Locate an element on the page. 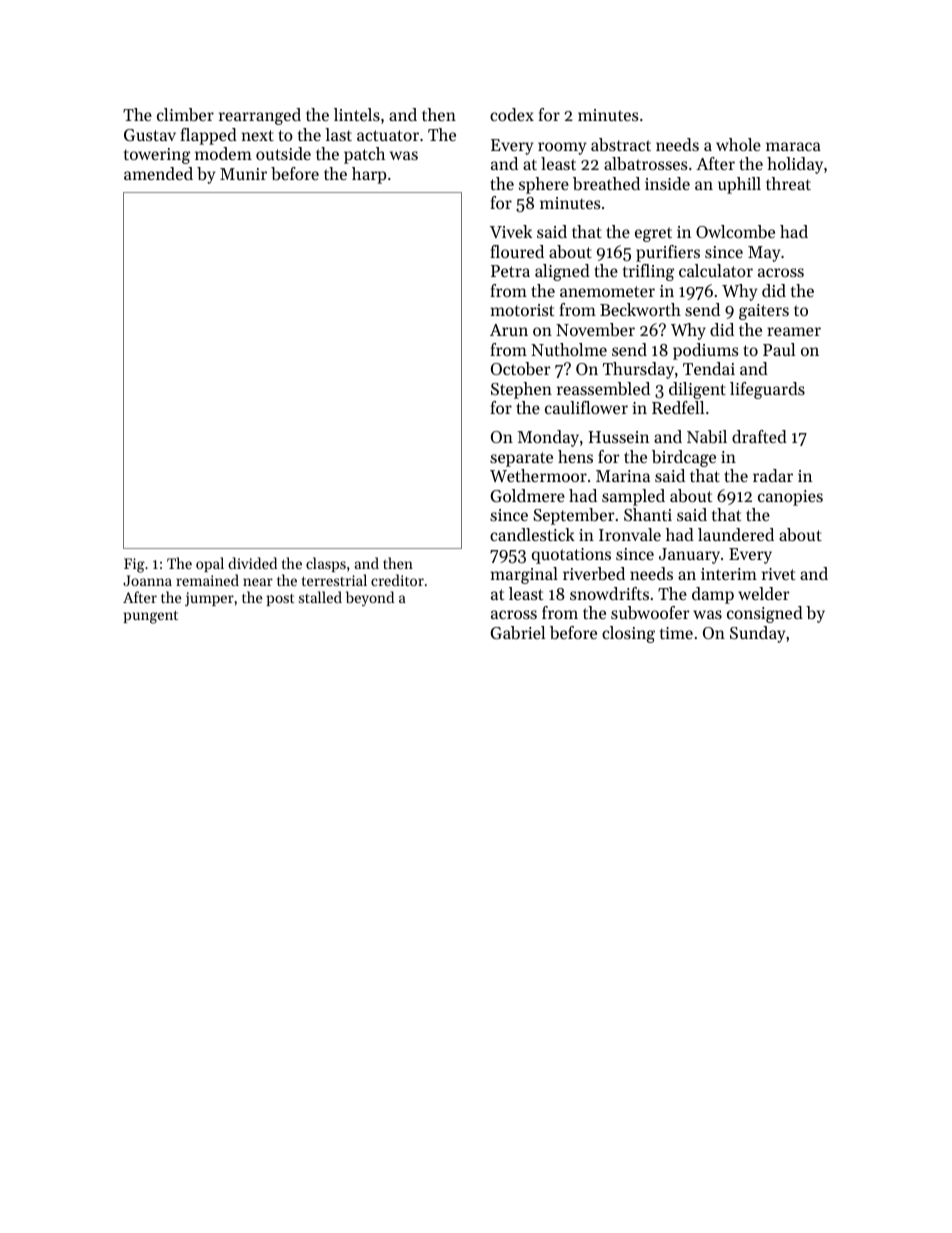  Gabriel is located at coordinates (517, 632).
